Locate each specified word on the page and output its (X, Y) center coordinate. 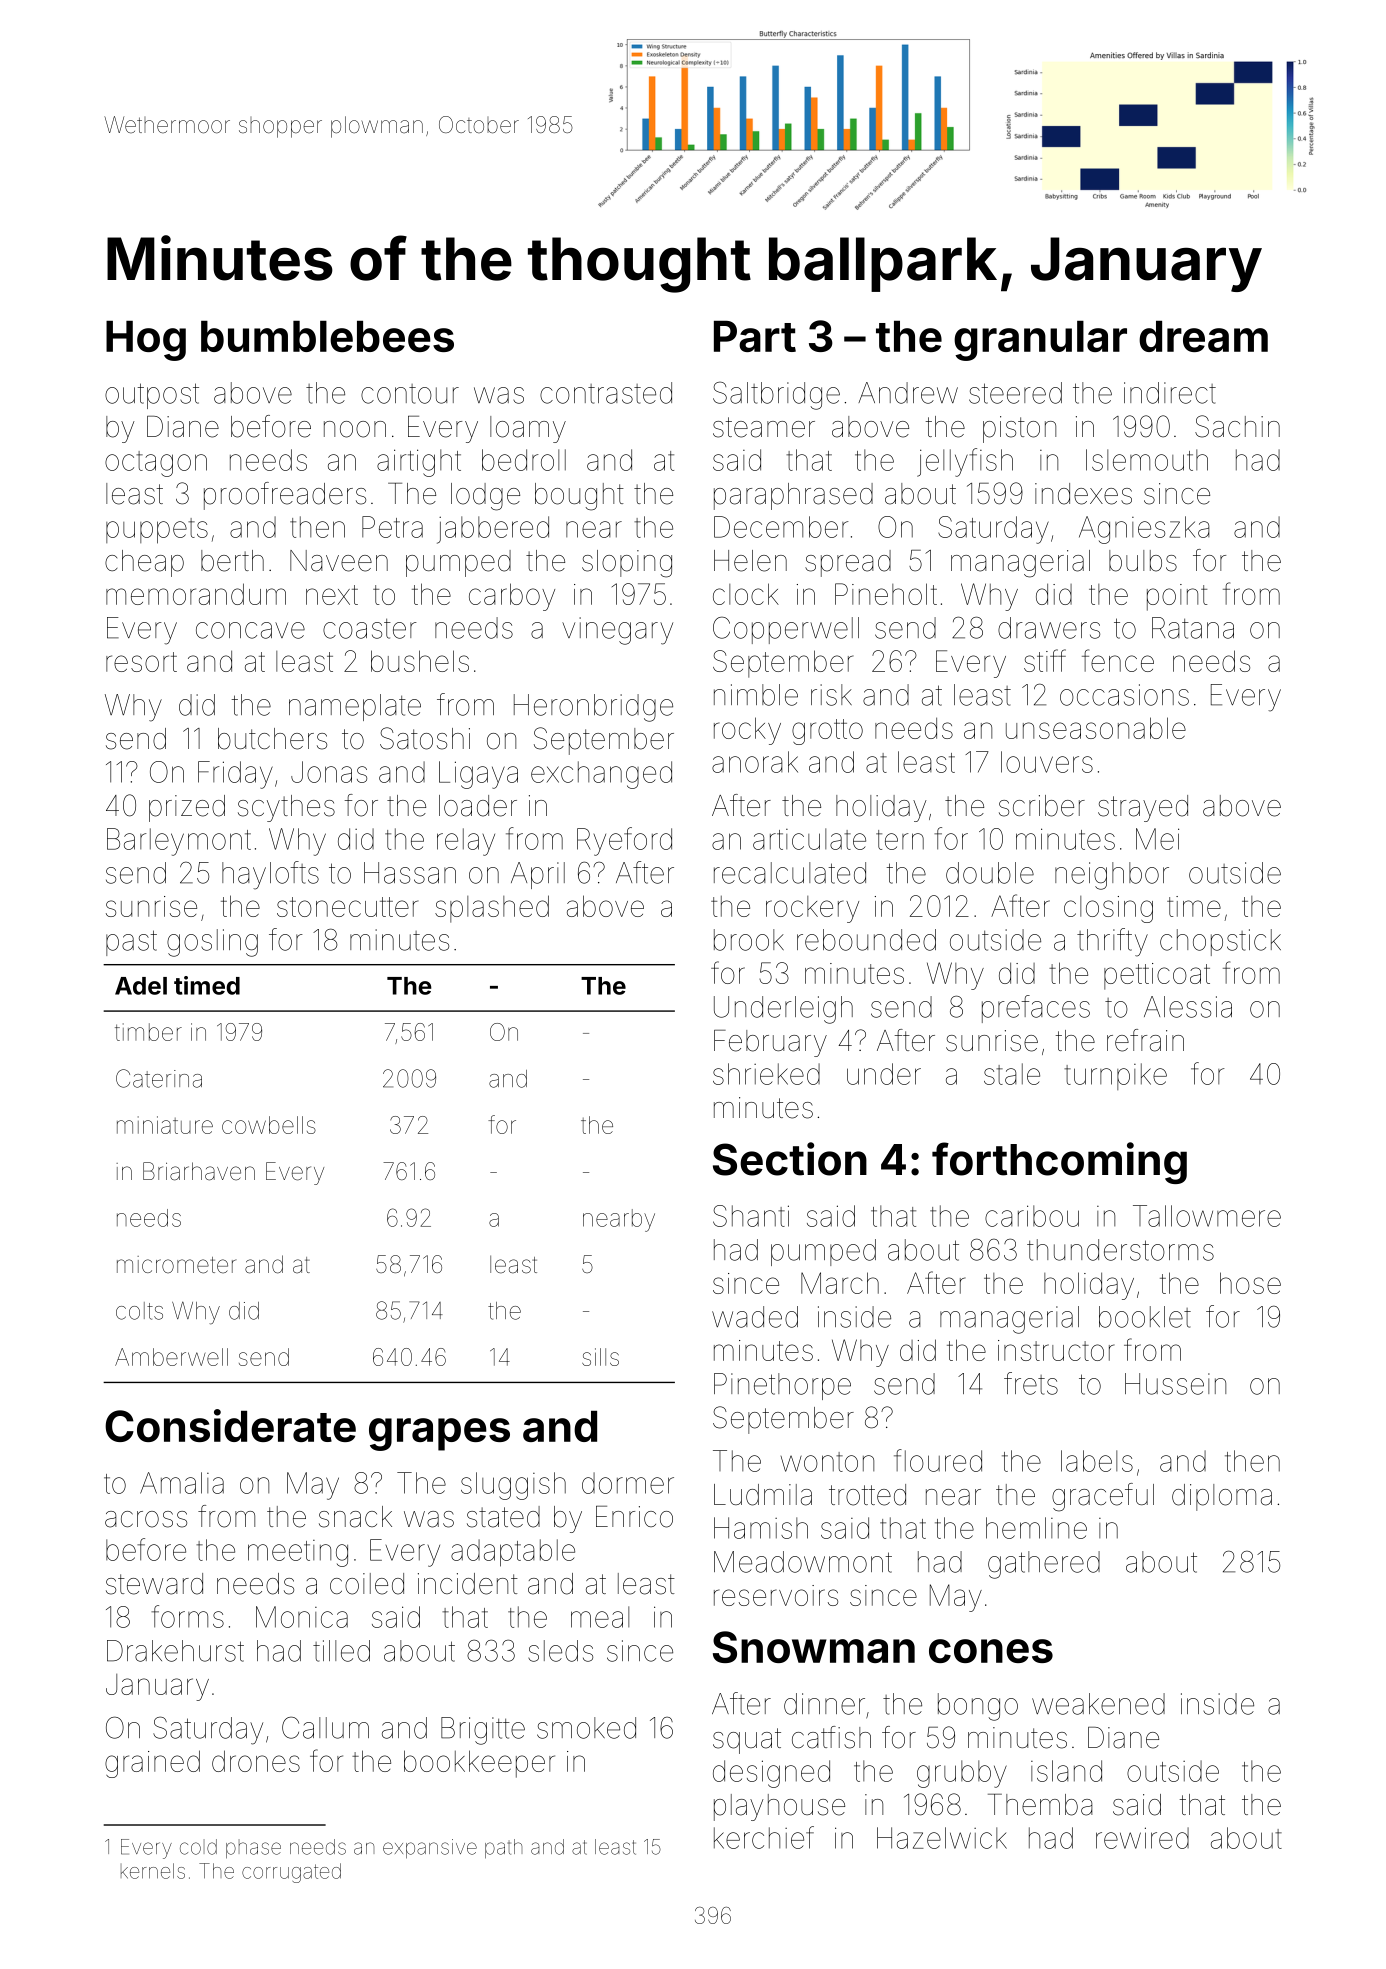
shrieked (766, 1074)
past (131, 943)
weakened (1098, 1704)
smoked (586, 1728)
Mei (1157, 839)
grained (152, 1764)
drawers (1049, 628)
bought (579, 497)
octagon (156, 464)
